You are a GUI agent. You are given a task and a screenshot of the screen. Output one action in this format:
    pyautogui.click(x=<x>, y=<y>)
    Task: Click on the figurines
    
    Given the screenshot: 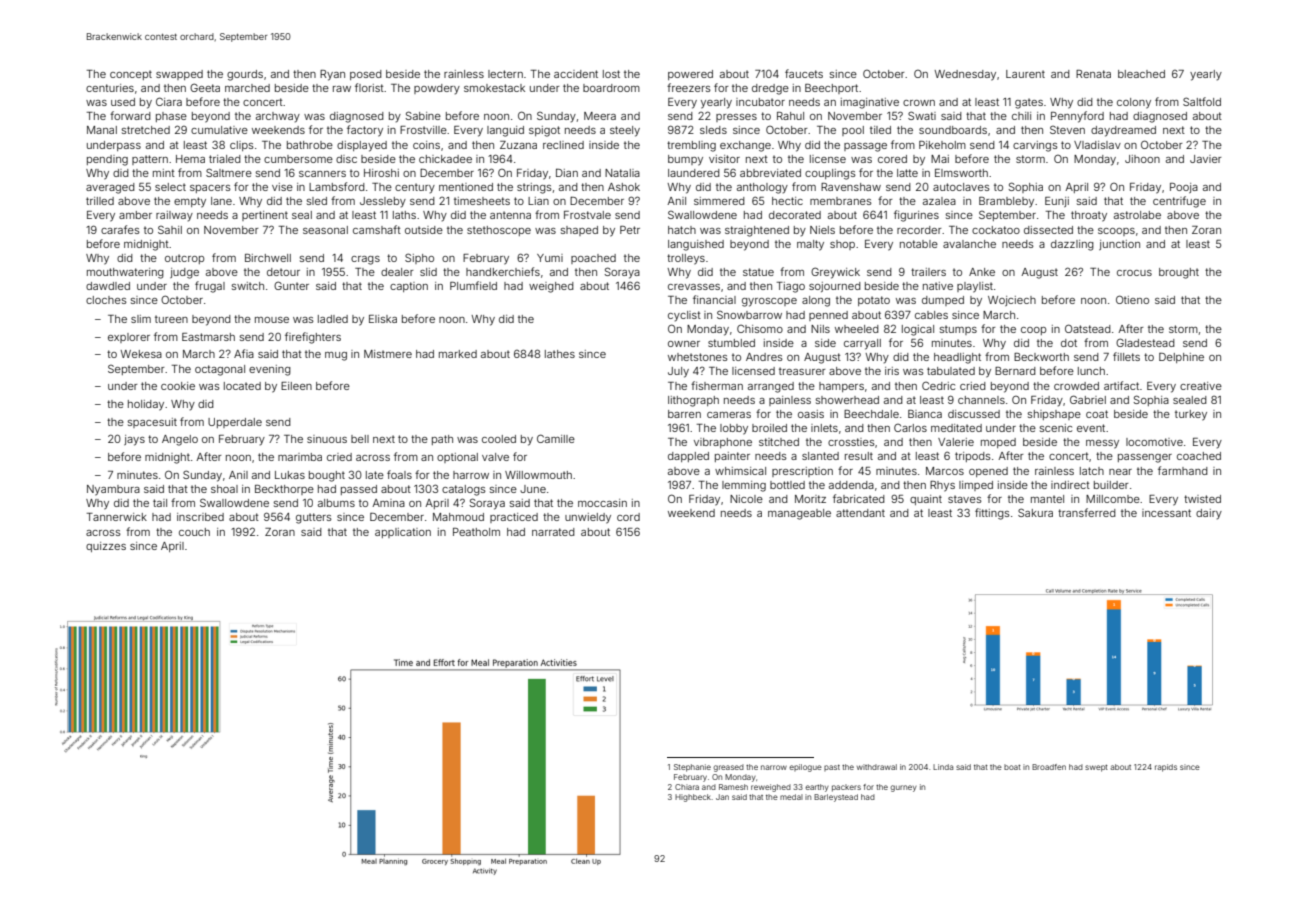 What is the action you would take?
    pyautogui.click(x=916, y=216)
